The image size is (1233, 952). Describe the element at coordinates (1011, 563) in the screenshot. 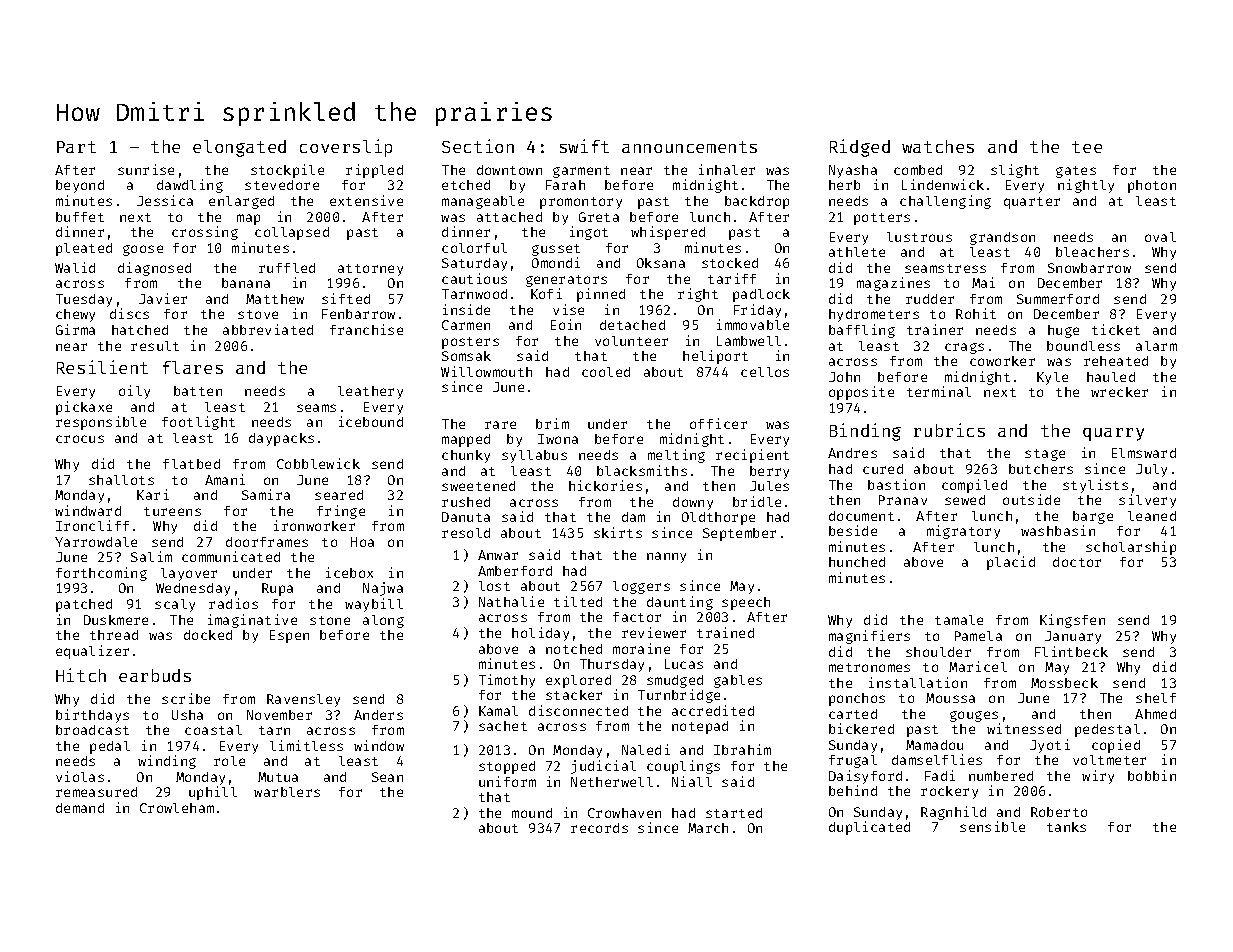

I see `placid` at that location.
